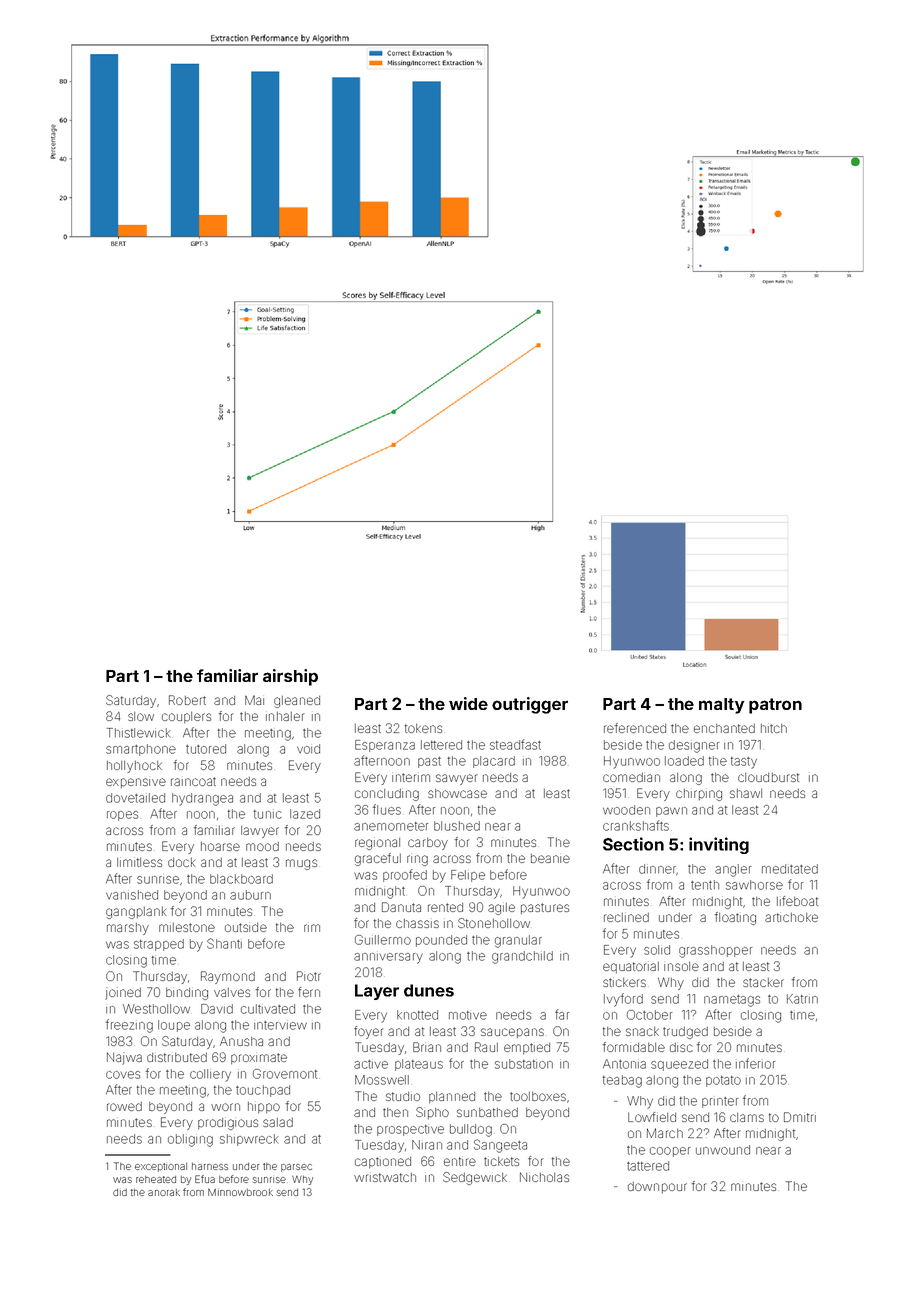  What do you see at coordinates (290, 677) in the screenshot?
I see `airship` at bounding box center [290, 677].
